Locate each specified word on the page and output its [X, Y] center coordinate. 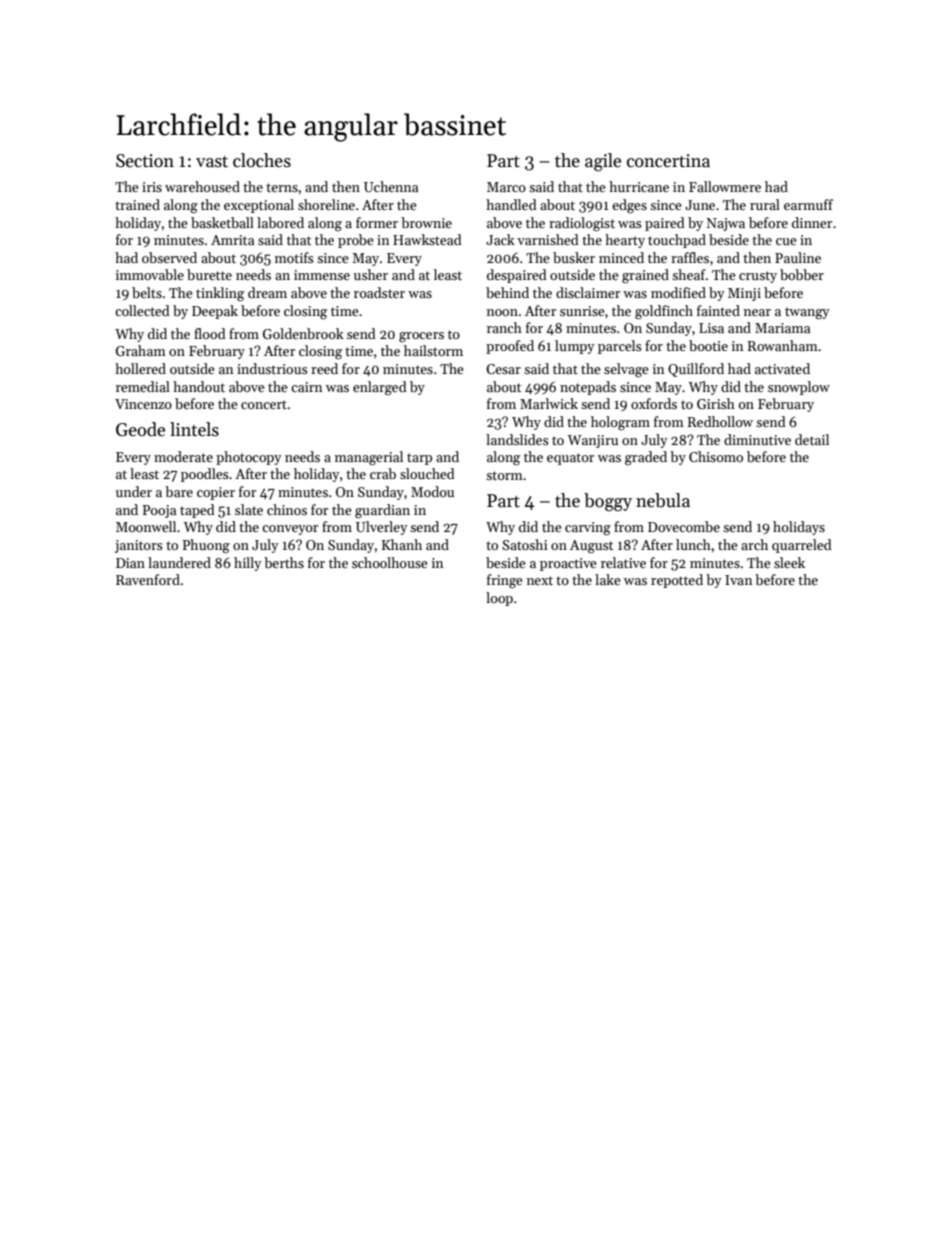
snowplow [799, 388]
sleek [789, 562]
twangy [807, 313]
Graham [141, 350]
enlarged [380, 388]
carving [588, 529]
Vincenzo [143, 404]
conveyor [290, 530]
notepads [588, 388]
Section [145, 161]
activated [782, 368]
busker [574, 257]
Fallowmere [725, 186]
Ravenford [148, 579]
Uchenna [391, 186]
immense [322, 275]
